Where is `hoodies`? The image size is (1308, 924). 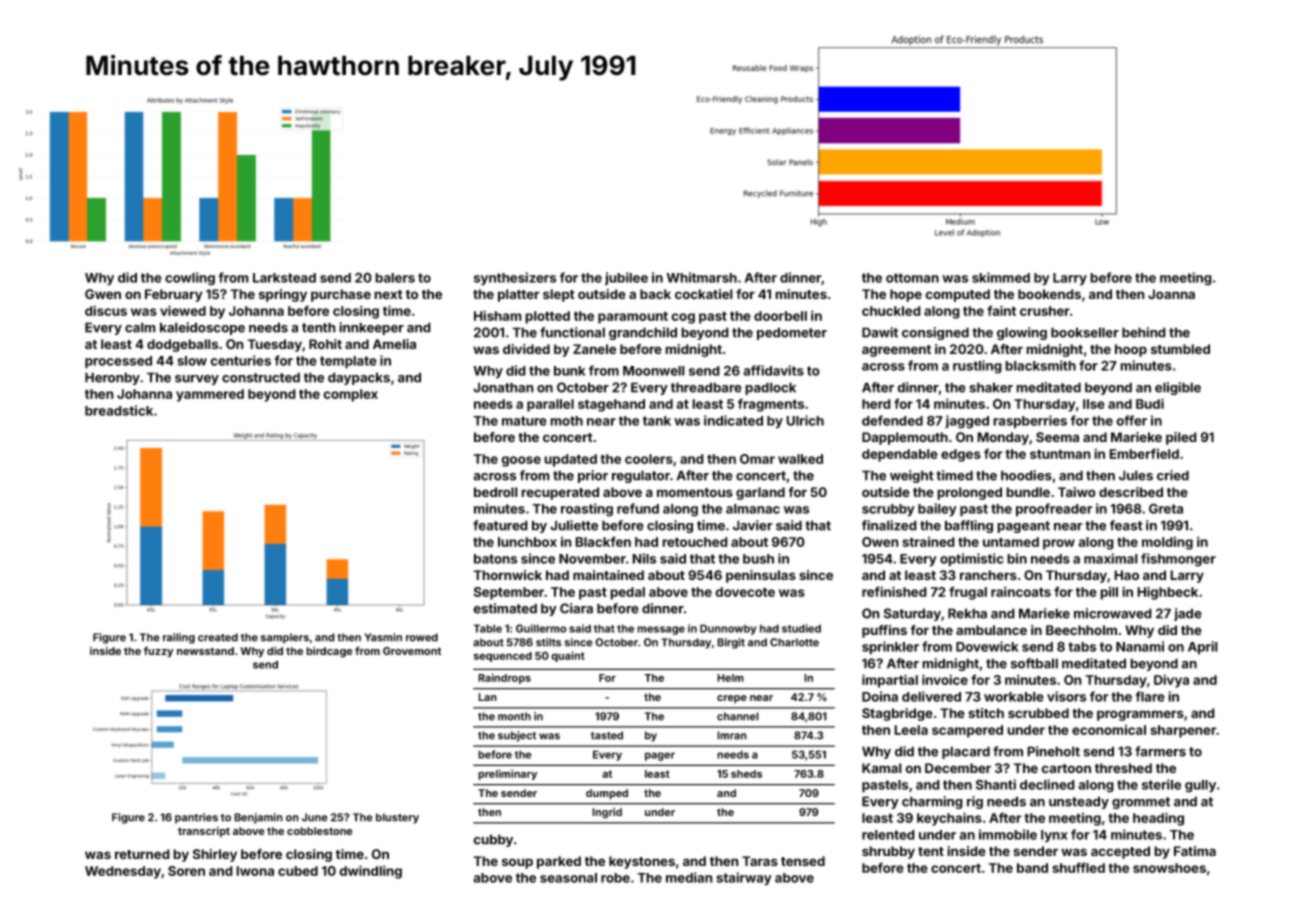 hoodies is located at coordinates (1026, 475).
